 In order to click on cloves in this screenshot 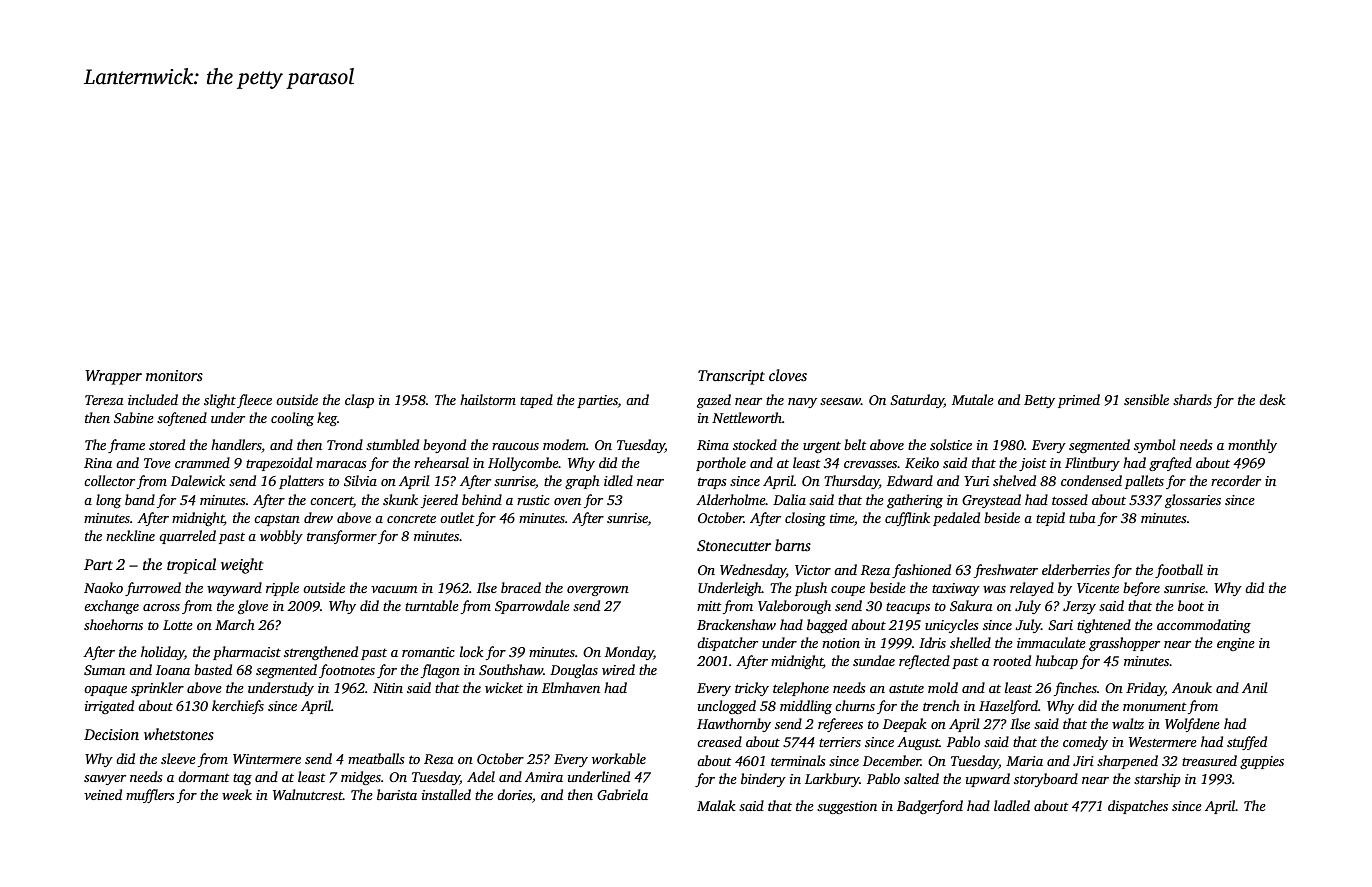, I will do `click(788, 375)`.
